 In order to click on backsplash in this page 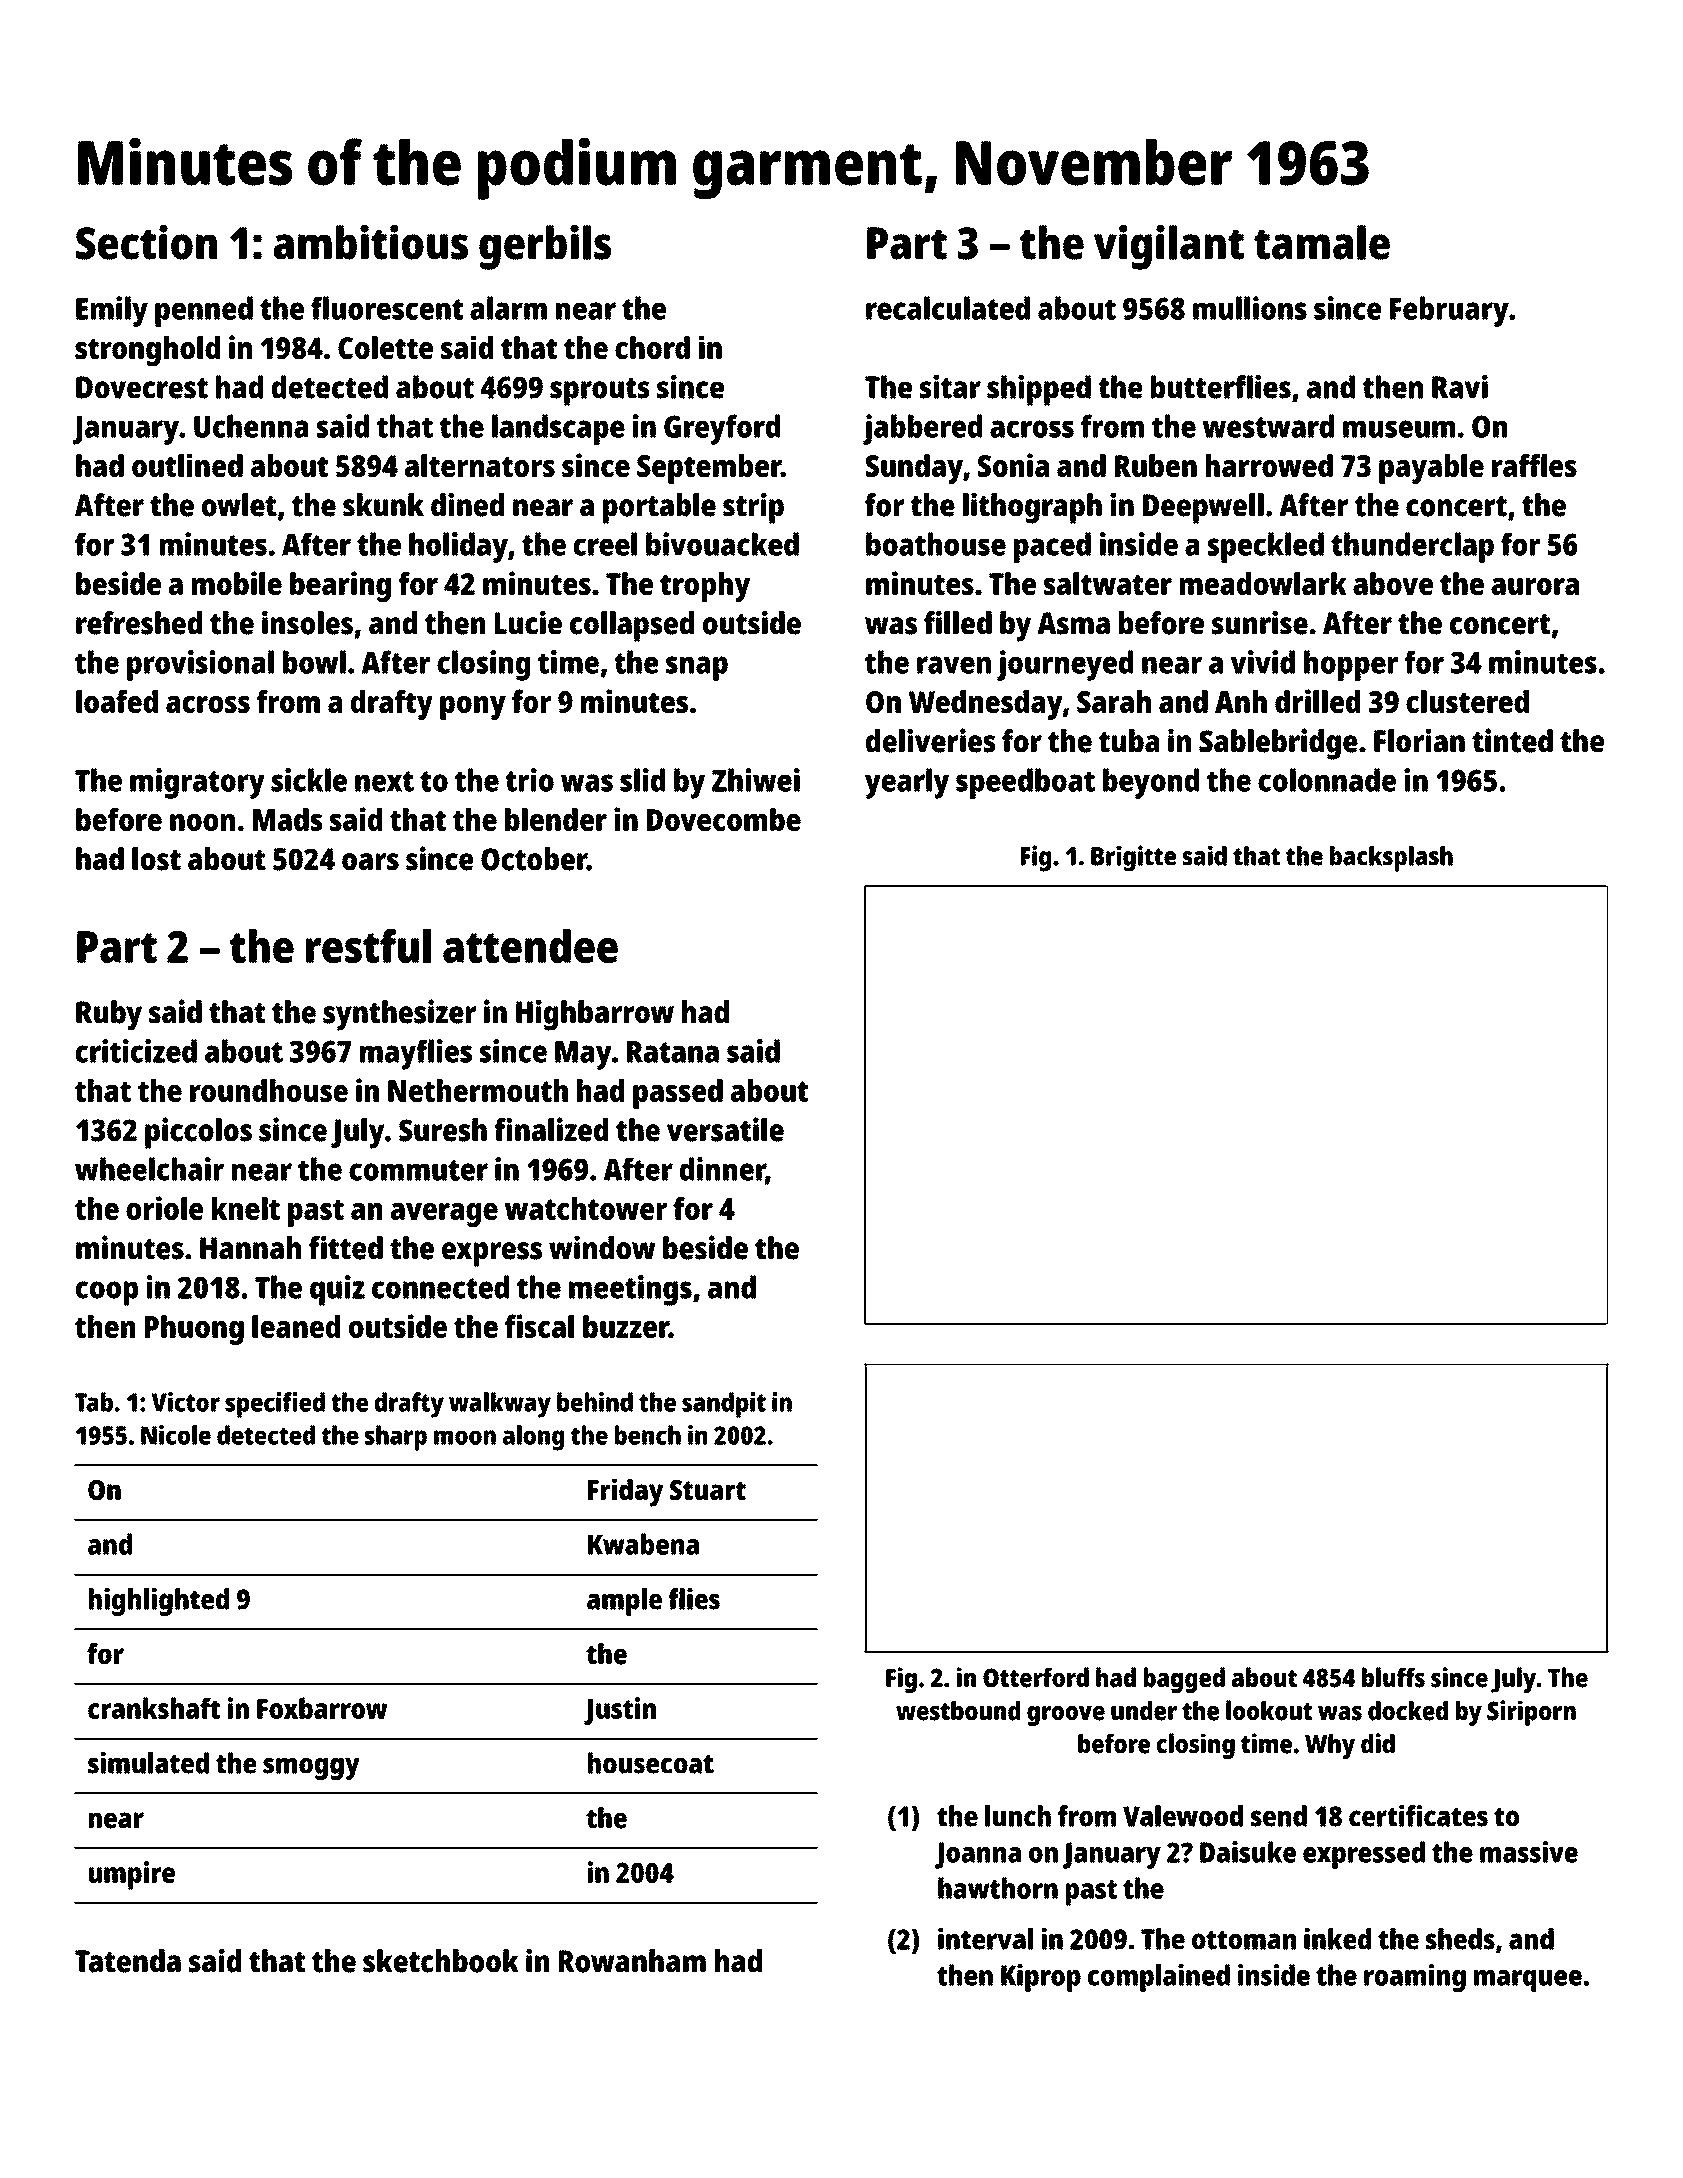, I will do `click(1391, 859)`.
